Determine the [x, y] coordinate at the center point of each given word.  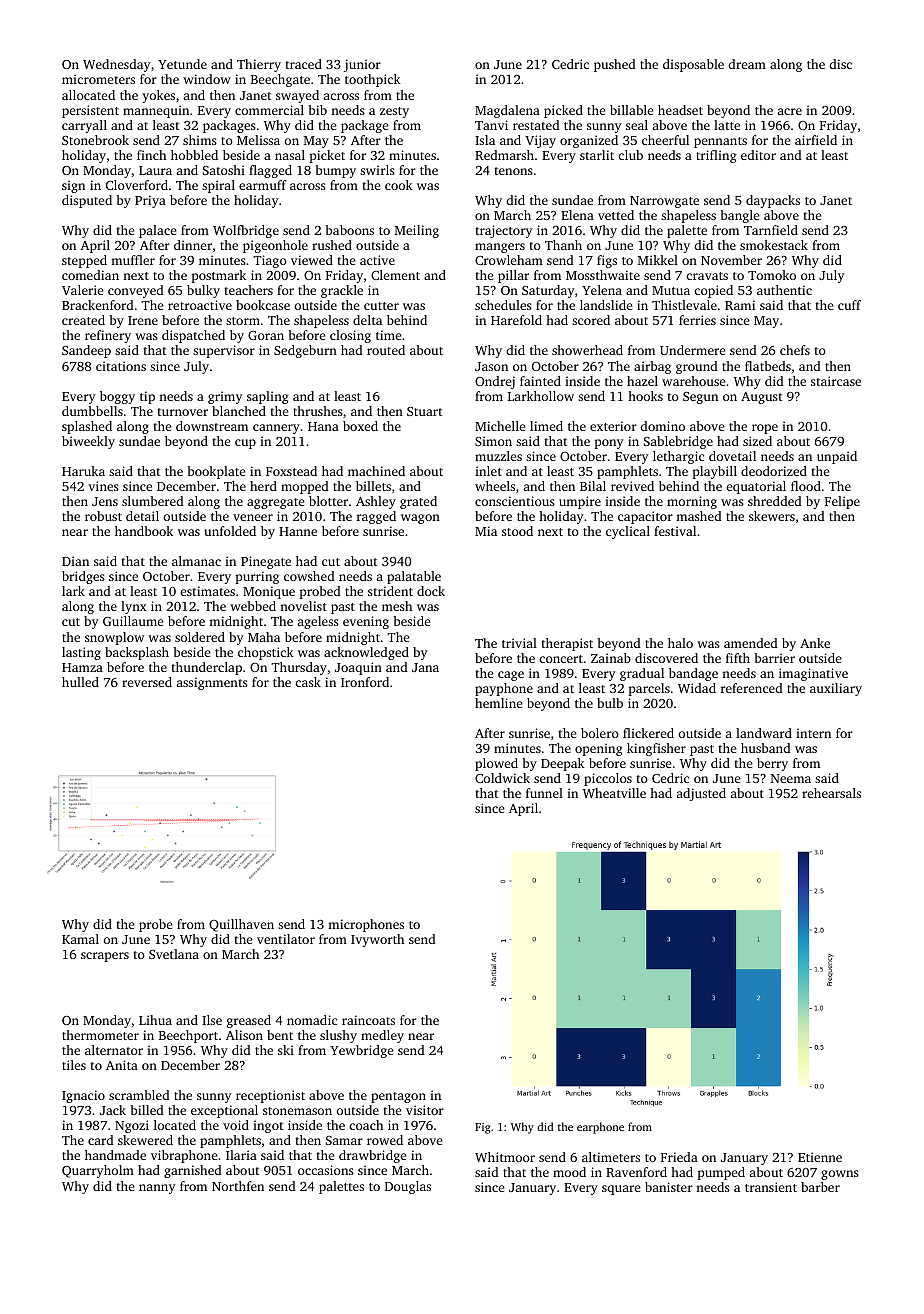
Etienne [820, 1157]
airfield [816, 140]
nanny [157, 1189]
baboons [349, 230]
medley [382, 1036]
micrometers [98, 79]
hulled [80, 682]
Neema [791, 778]
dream [747, 64]
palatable [414, 577]
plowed [496, 764]
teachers [248, 290]
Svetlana [174, 954]
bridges [83, 577]
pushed [615, 65]
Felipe [842, 502]
